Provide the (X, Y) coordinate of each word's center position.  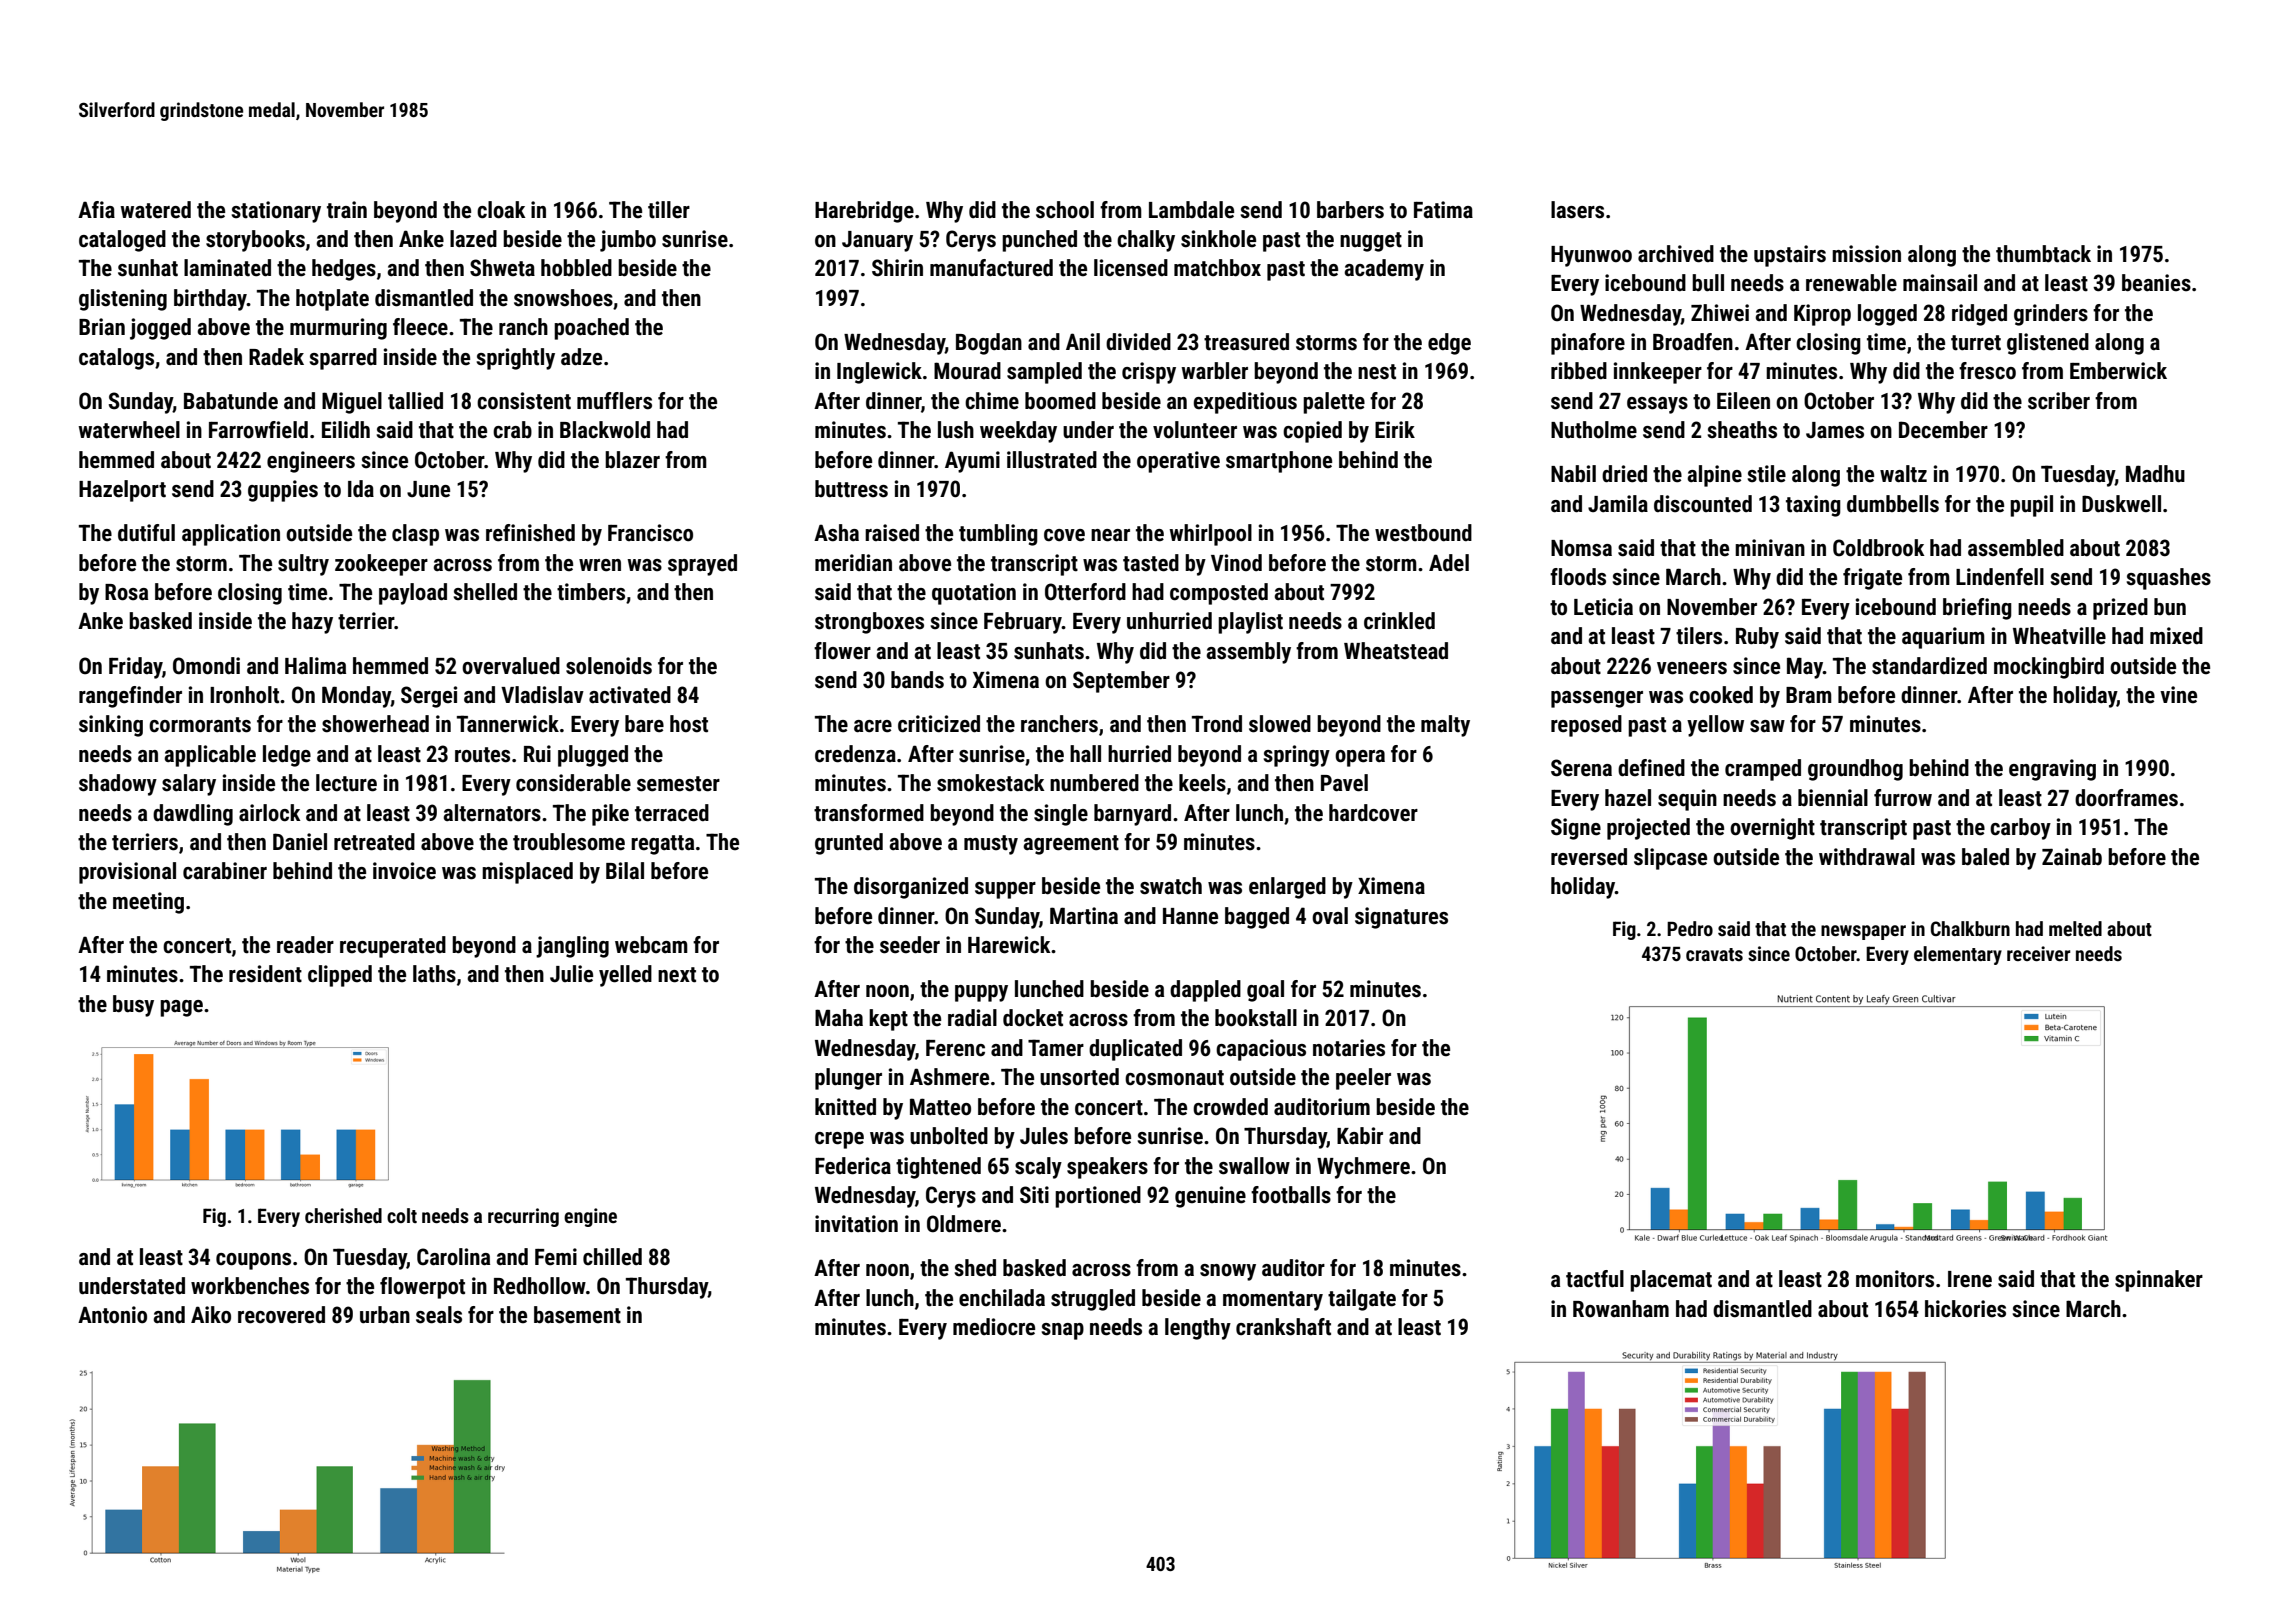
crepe (839, 1140)
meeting (148, 903)
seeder (910, 945)
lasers (1577, 210)
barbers (1350, 210)
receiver (2039, 953)
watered (155, 210)
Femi (556, 1257)
